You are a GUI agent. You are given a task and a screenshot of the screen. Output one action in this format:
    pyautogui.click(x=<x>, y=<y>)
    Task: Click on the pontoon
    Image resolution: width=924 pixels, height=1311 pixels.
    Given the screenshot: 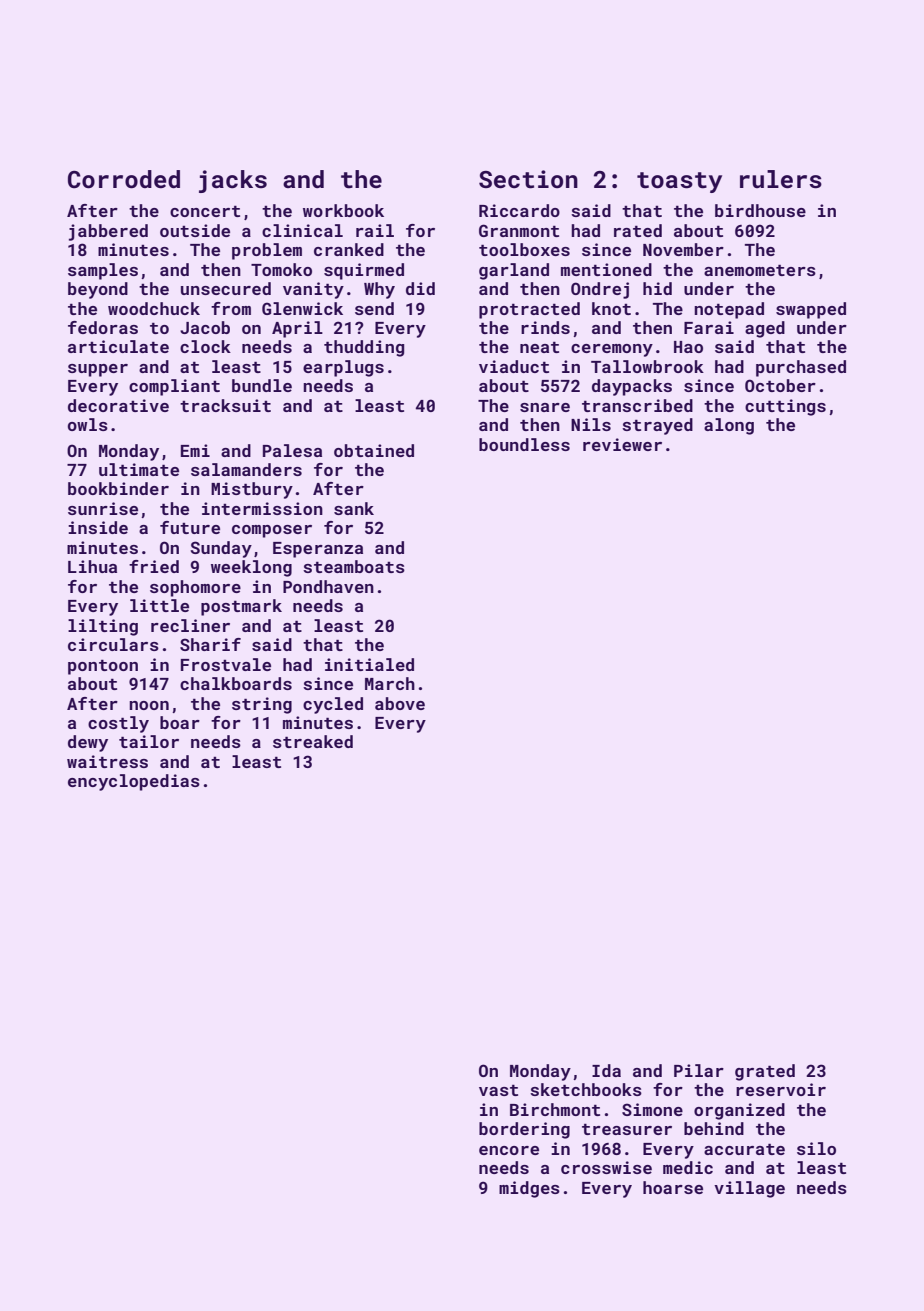 What is the action you would take?
    pyautogui.click(x=103, y=667)
